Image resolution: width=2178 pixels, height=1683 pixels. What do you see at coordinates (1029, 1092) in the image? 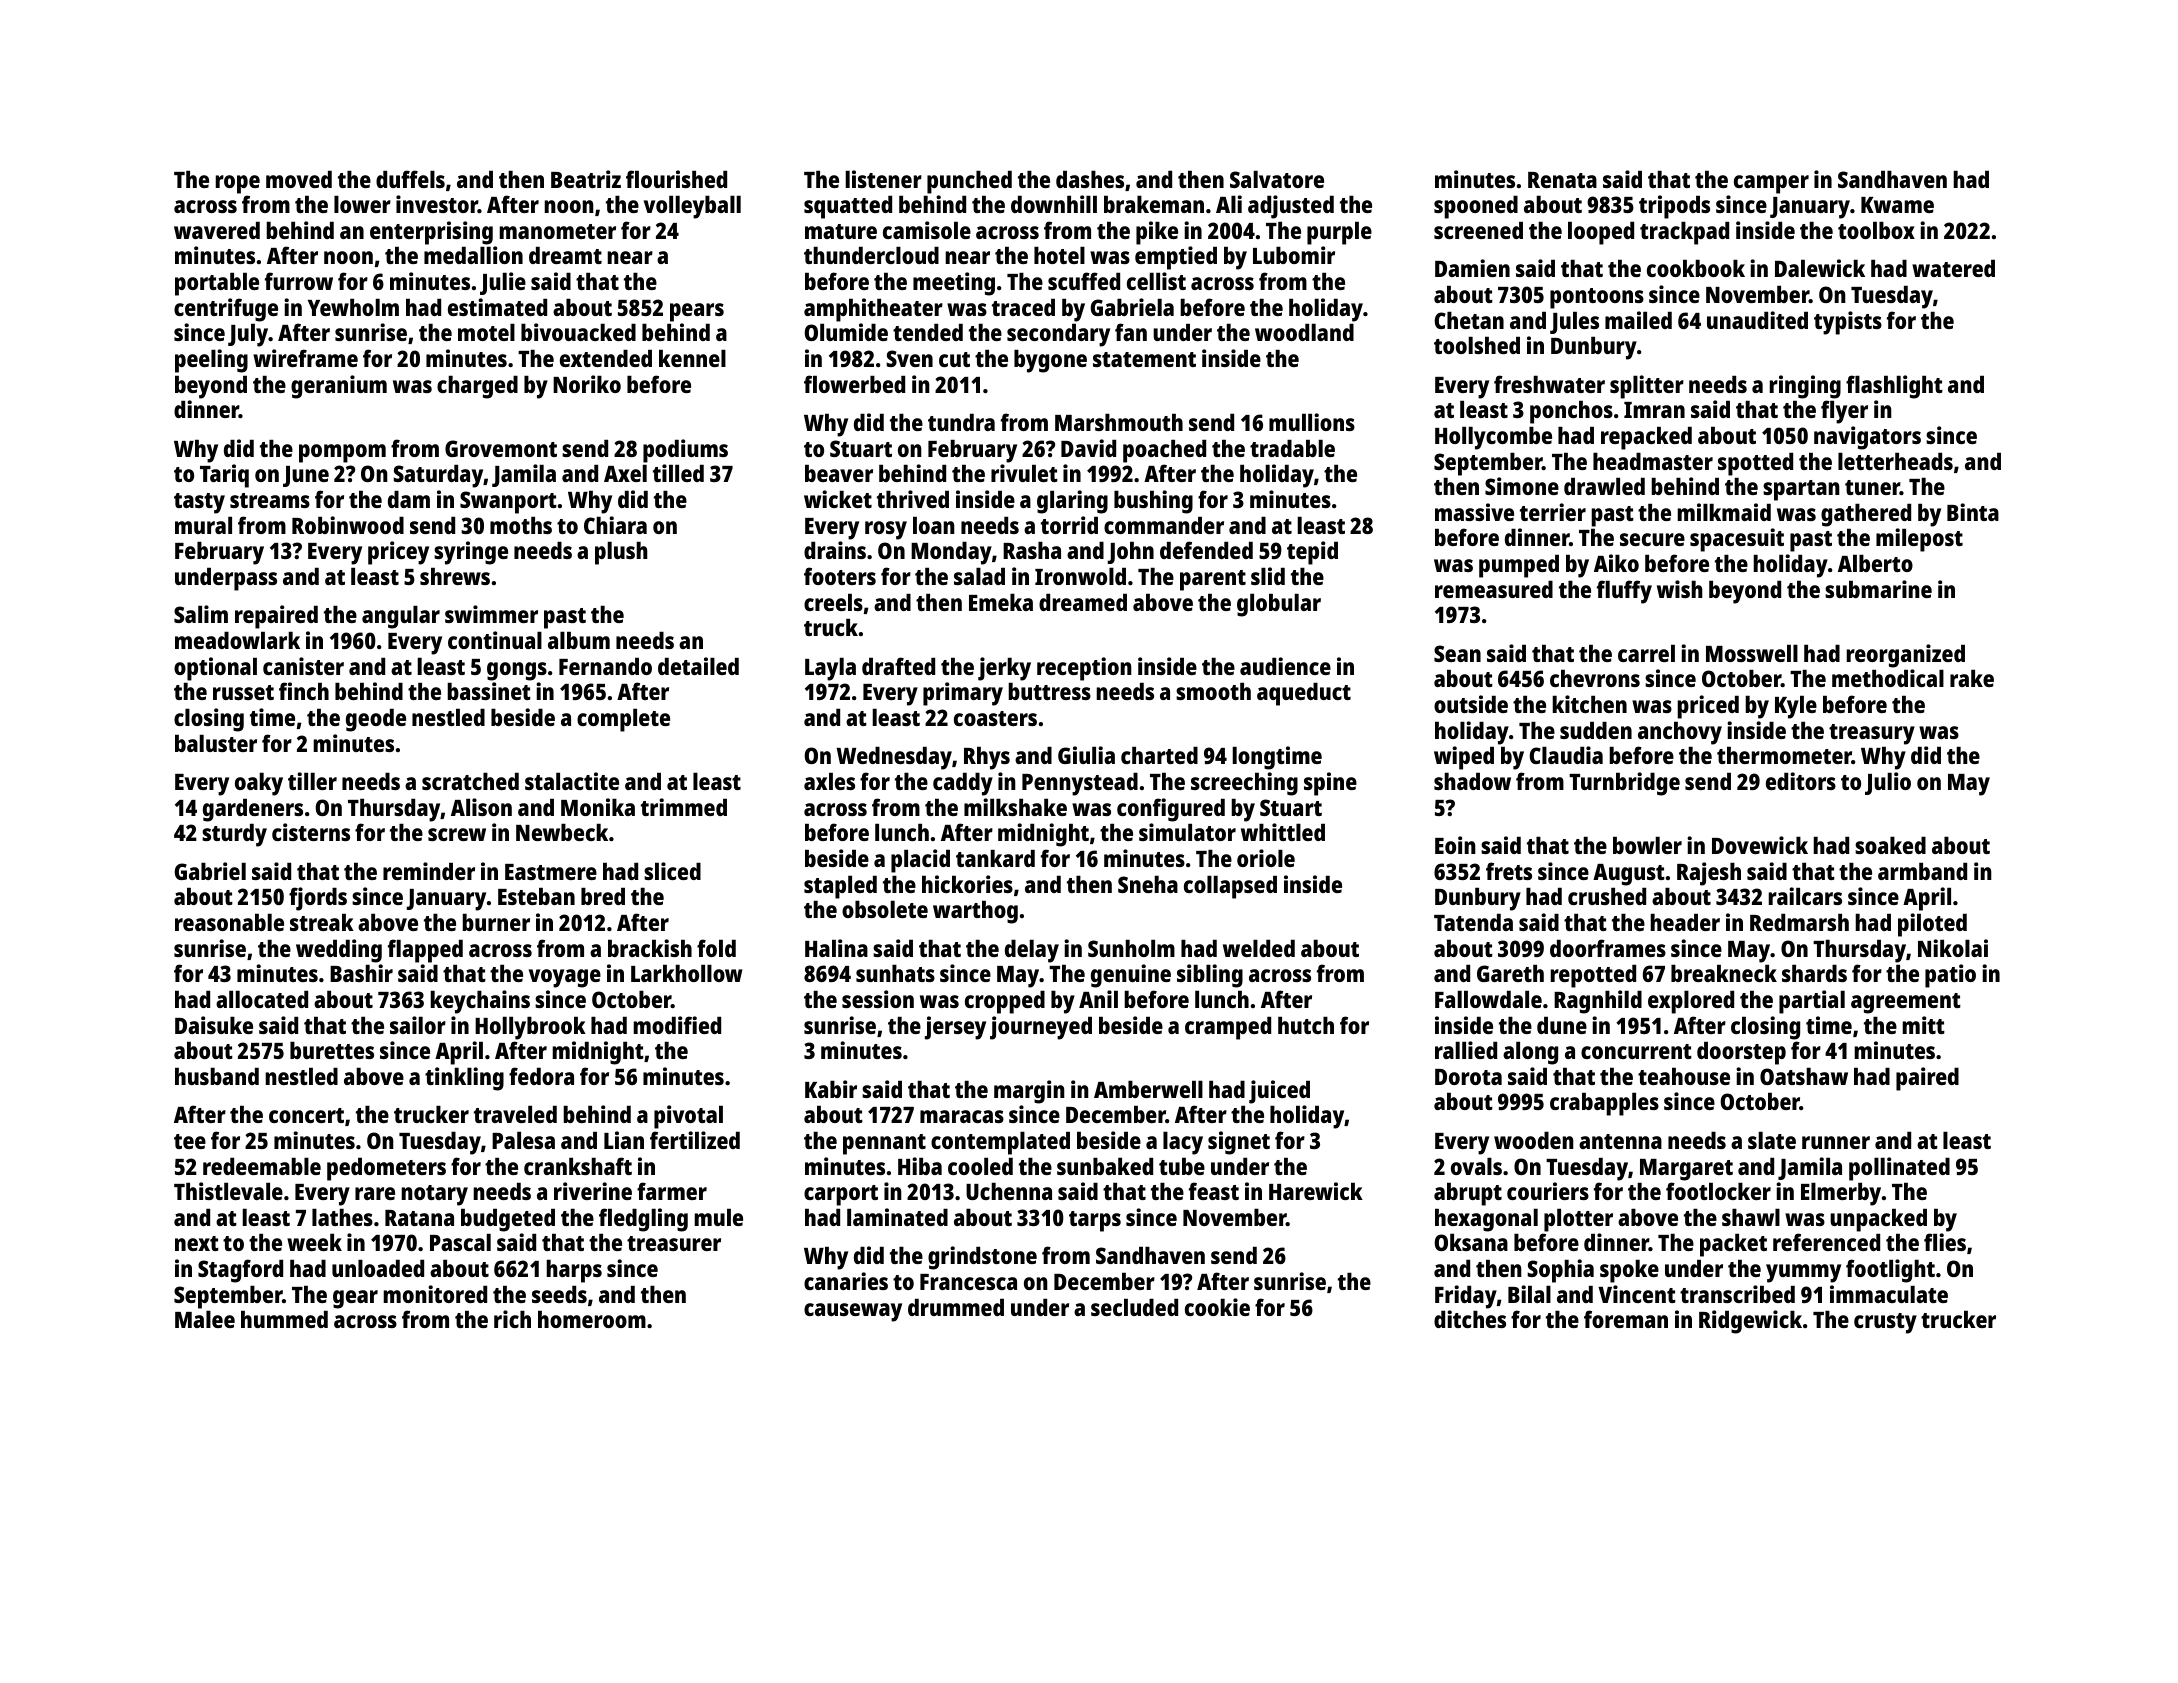
I see `margin` at bounding box center [1029, 1092].
